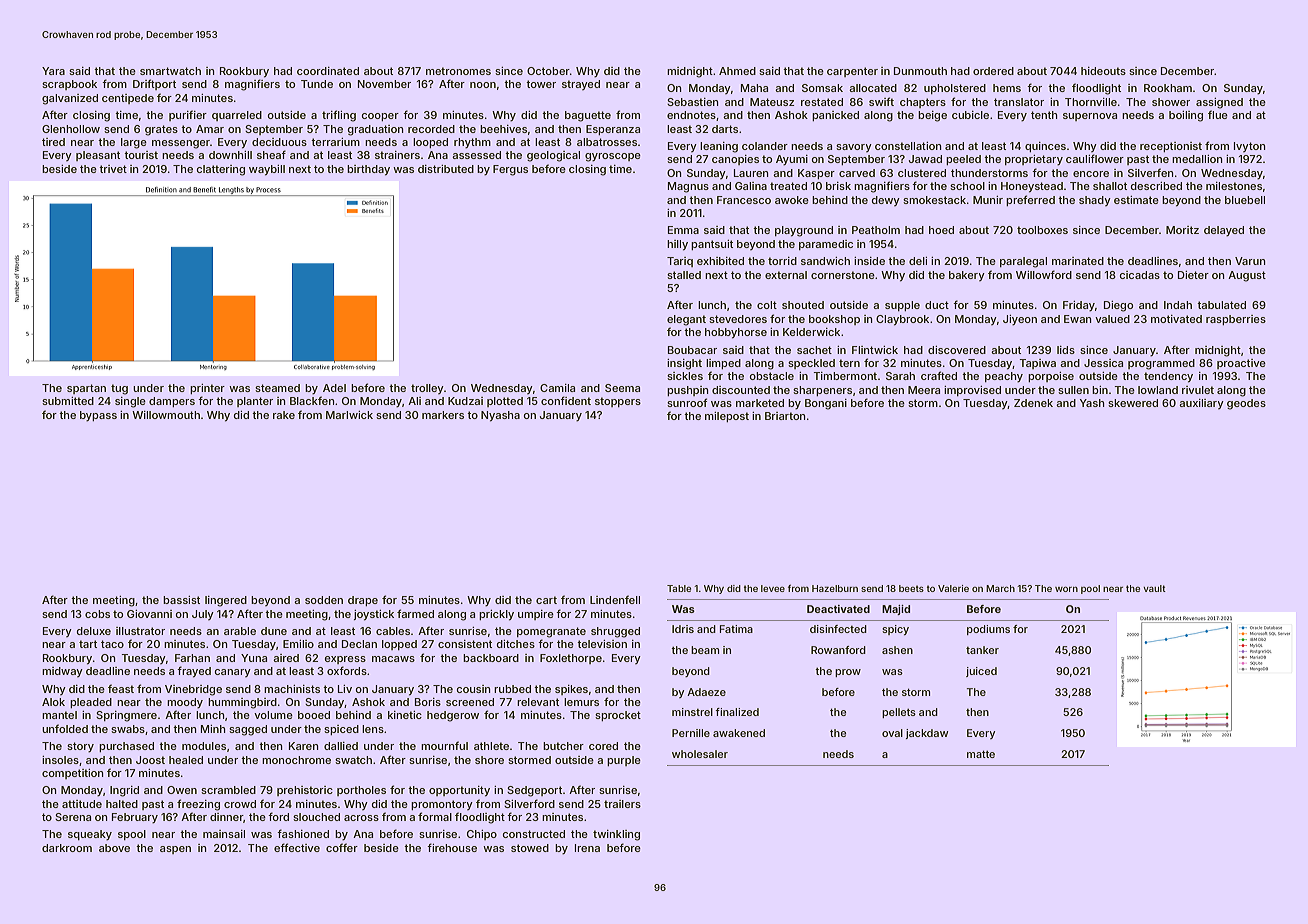 The image size is (1308, 924). What do you see at coordinates (737, 71) in the page?
I see `Ahmed` at bounding box center [737, 71].
